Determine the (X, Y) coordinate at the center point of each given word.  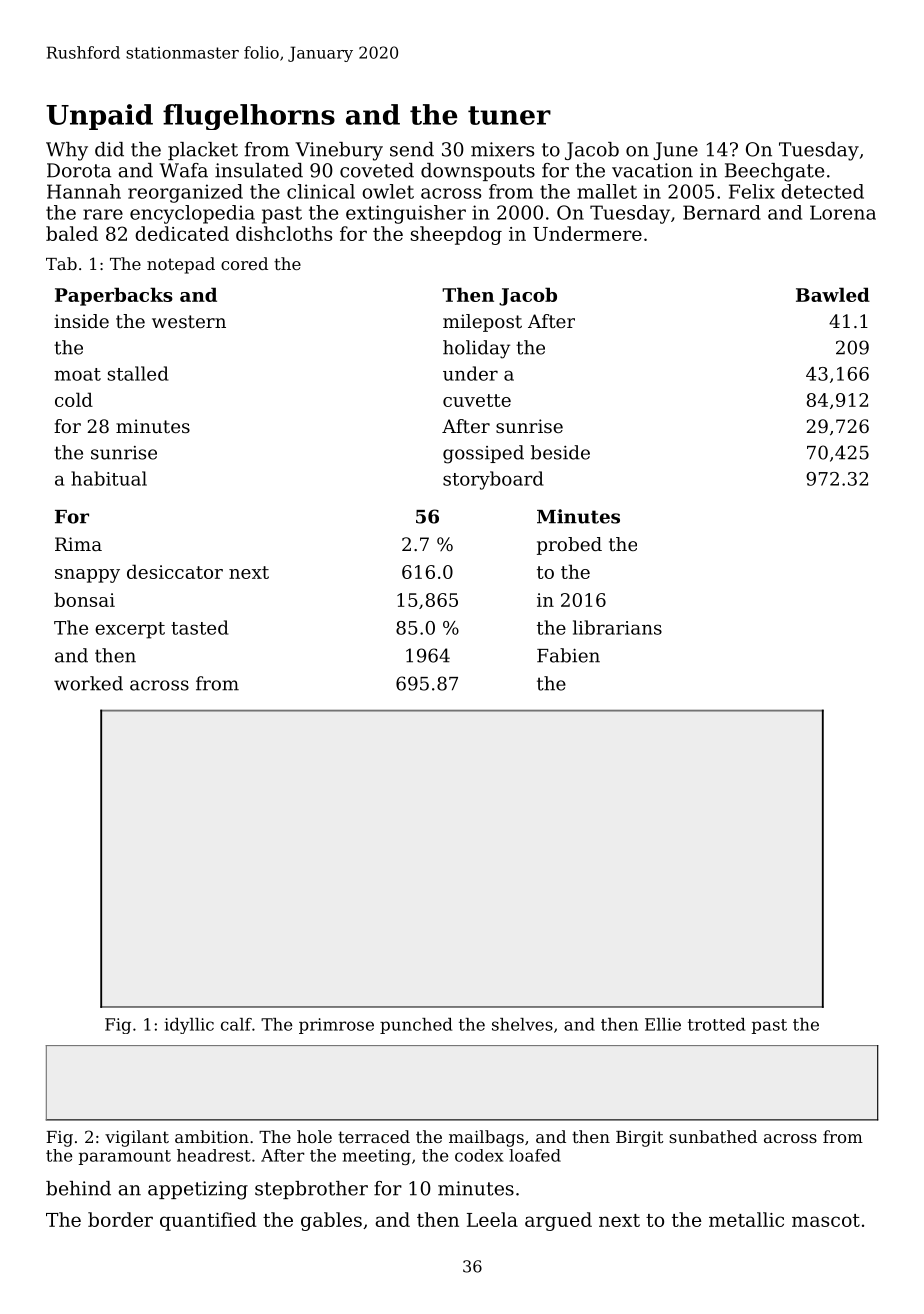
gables (331, 1221)
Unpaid (99, 117)
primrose (336, 1026)
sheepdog (456, 235)
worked (88, 683)
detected (822, 191)
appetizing (198, 1190)
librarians (617, 627)
